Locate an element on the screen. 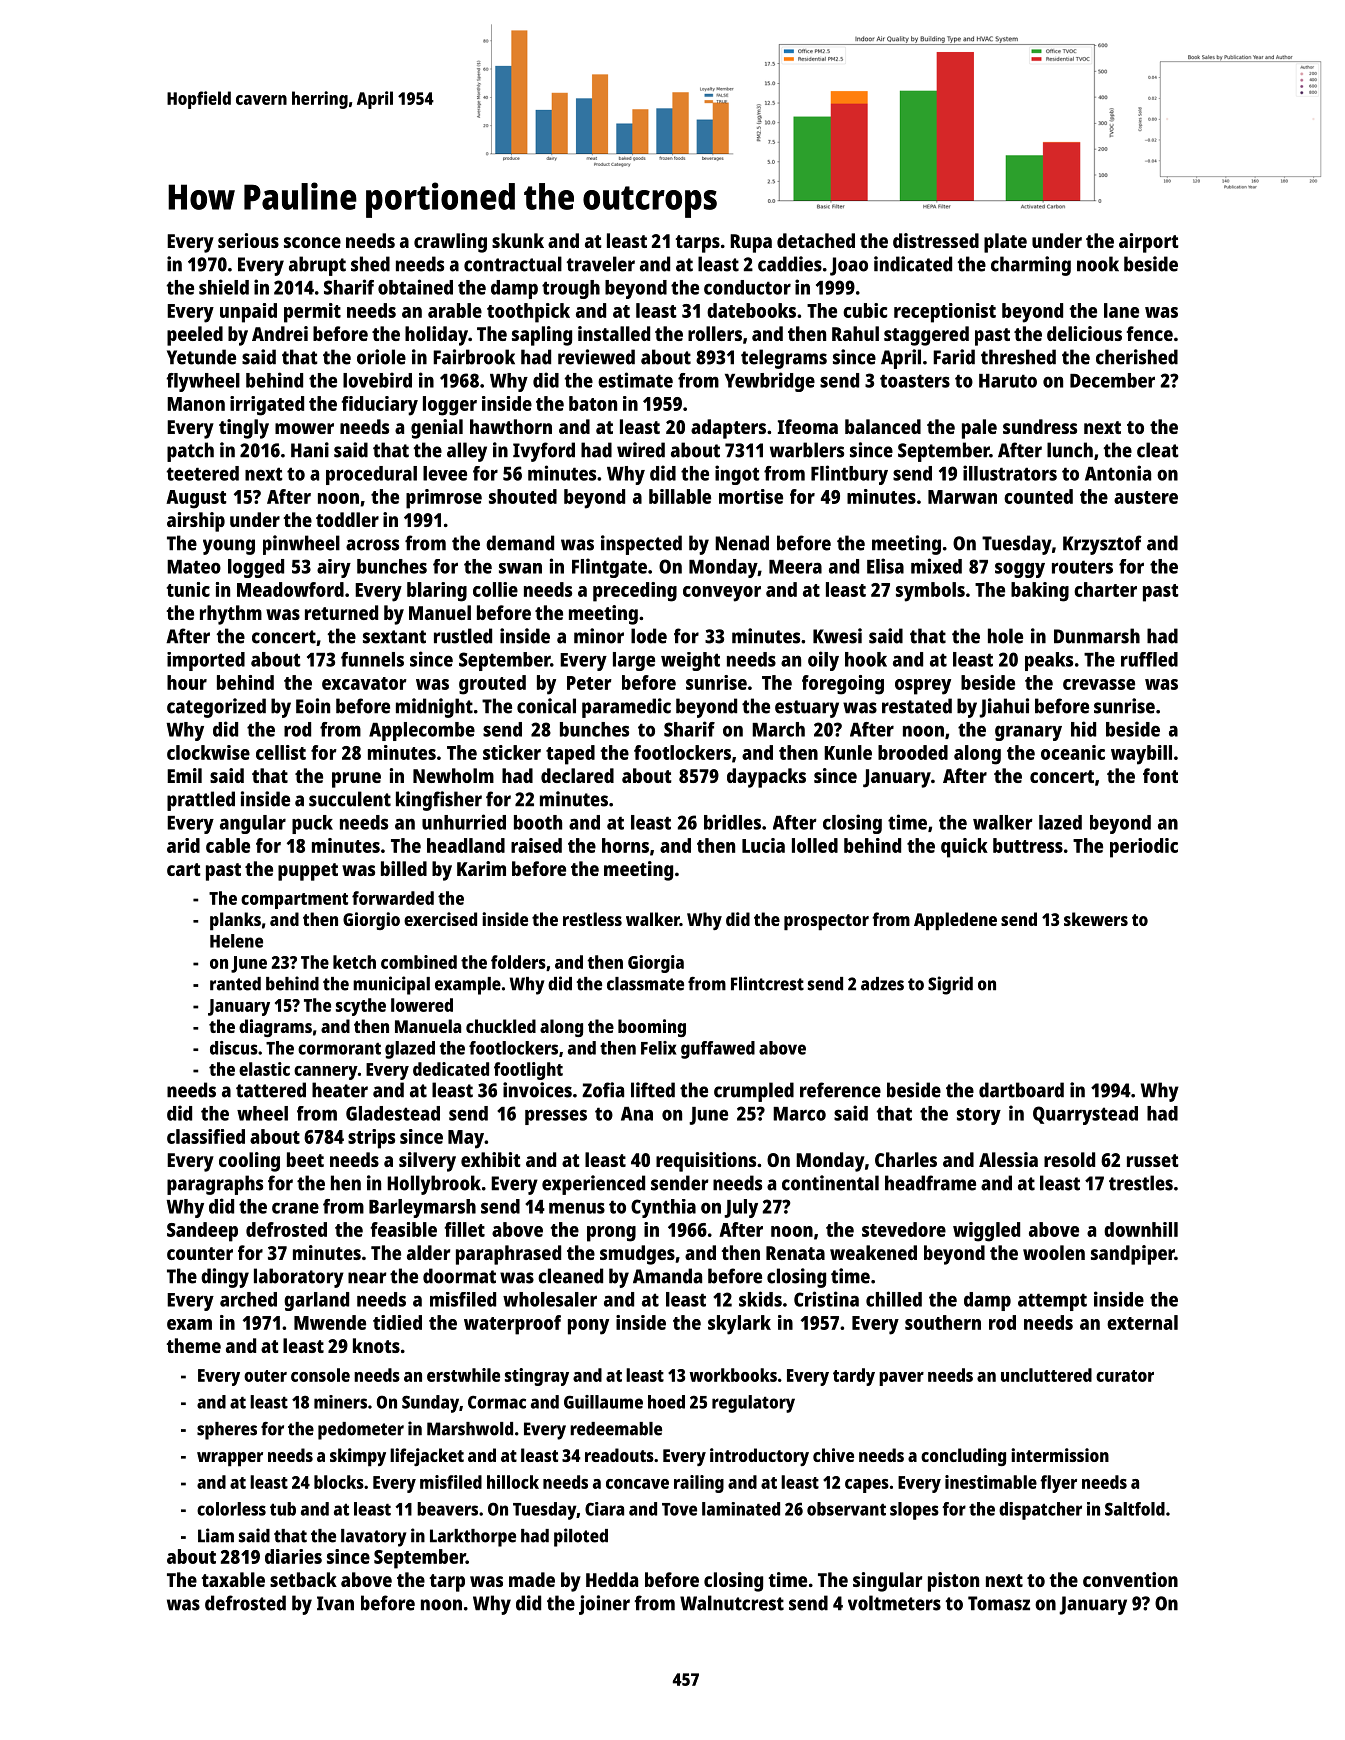 This screenshot has width=1345, height=1740. laminated is located at coordinates (741, 1509).
